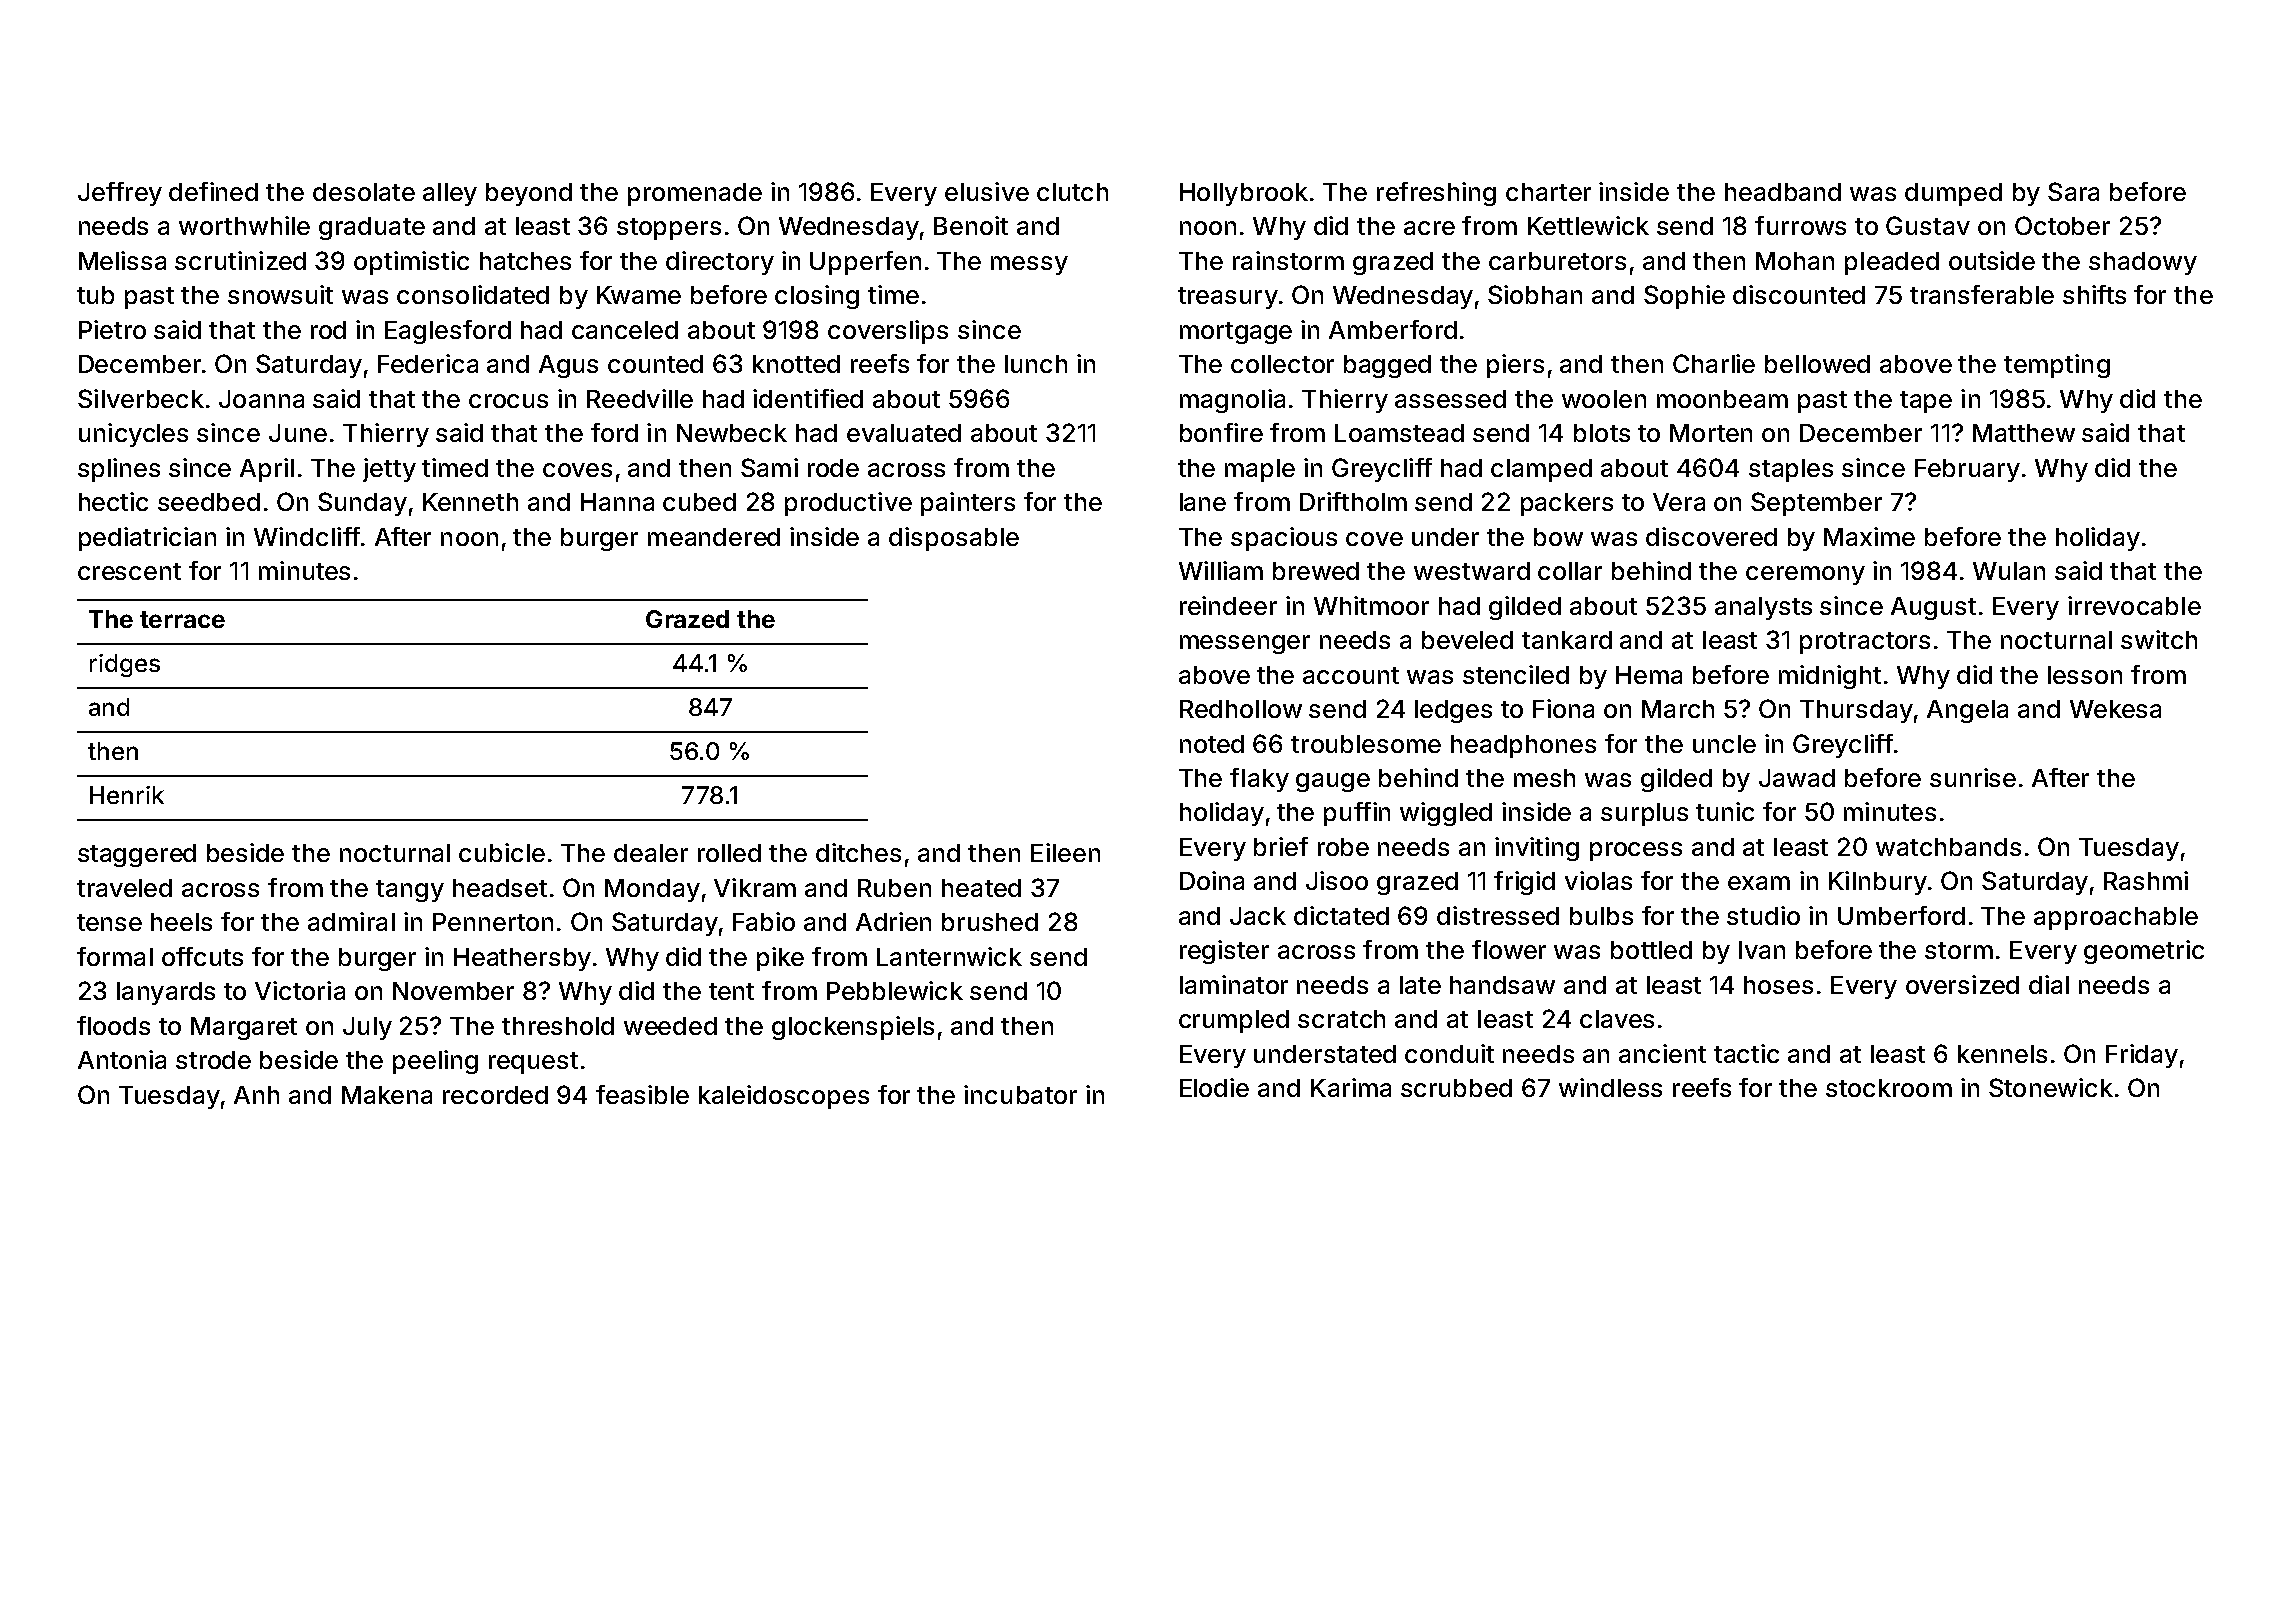  Describe the element at coordinates (137, 855) in the screenshot. I see `staggered` at that location.
